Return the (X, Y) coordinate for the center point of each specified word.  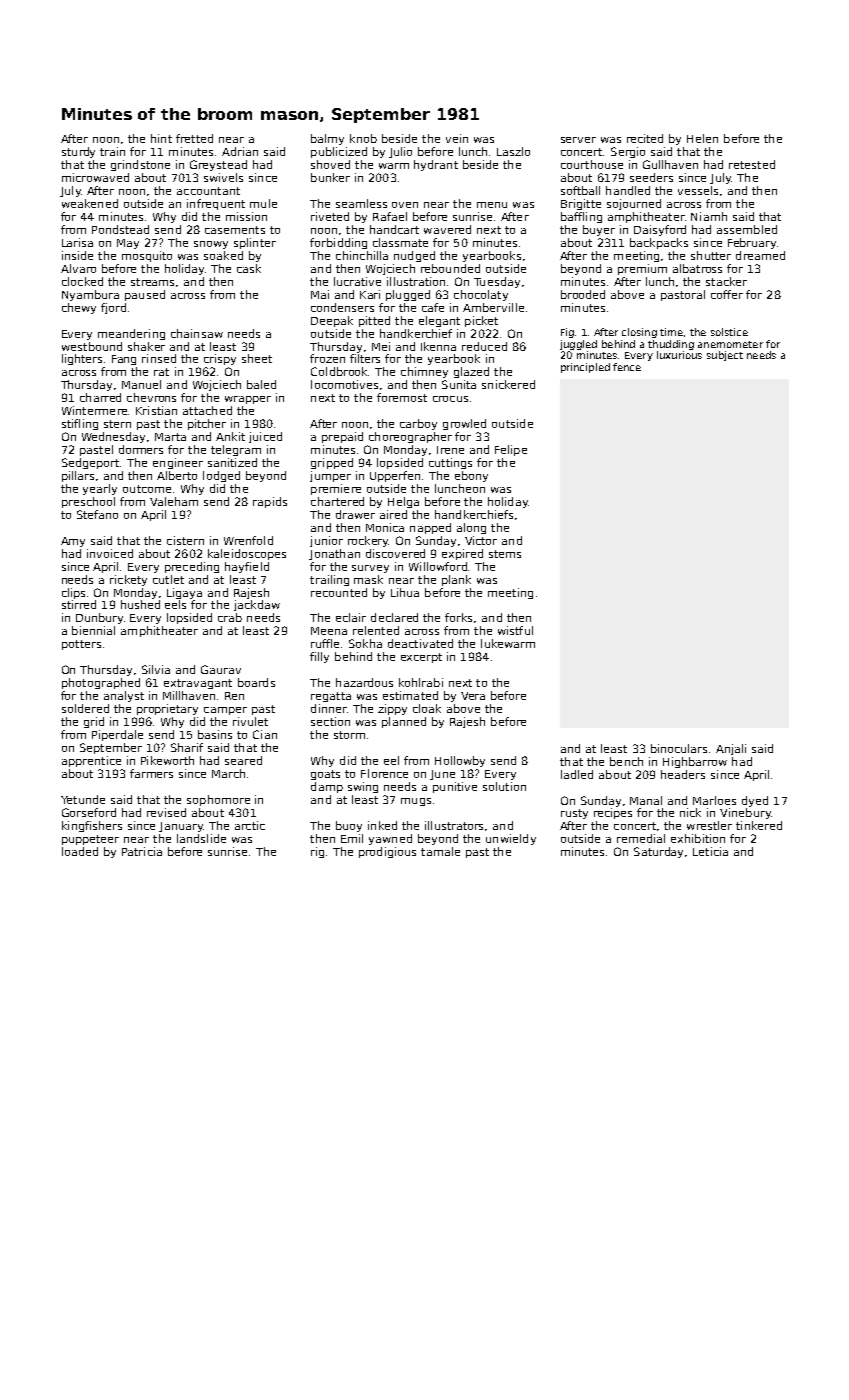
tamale (440, 851)
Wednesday (113, 437)
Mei (381, 346)
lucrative (357, 281)
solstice (729, 332)
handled (628, 190)
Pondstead (120, 229)
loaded (80, 851)
